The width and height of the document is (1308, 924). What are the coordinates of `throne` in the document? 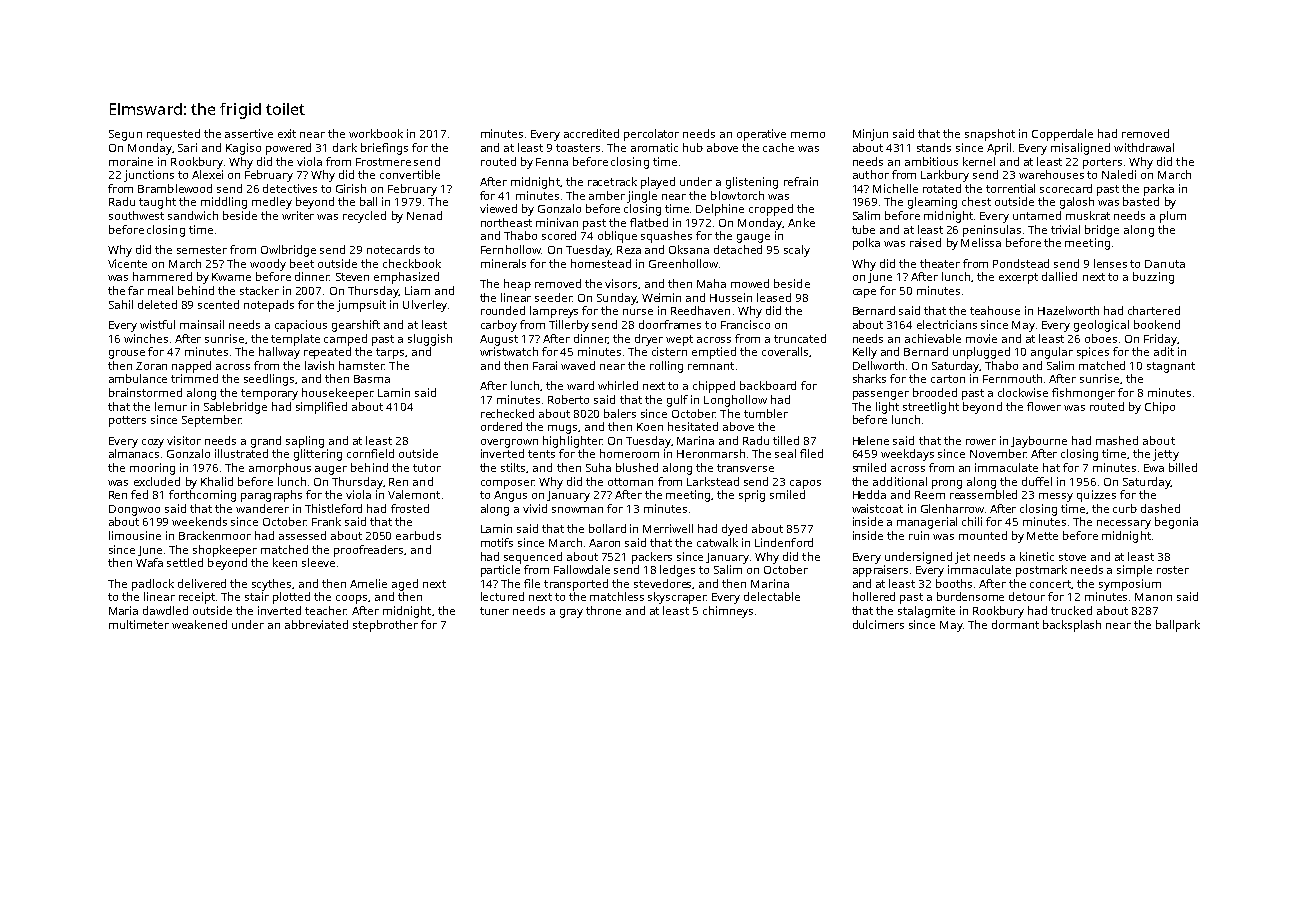 It's located at (603, 610).
